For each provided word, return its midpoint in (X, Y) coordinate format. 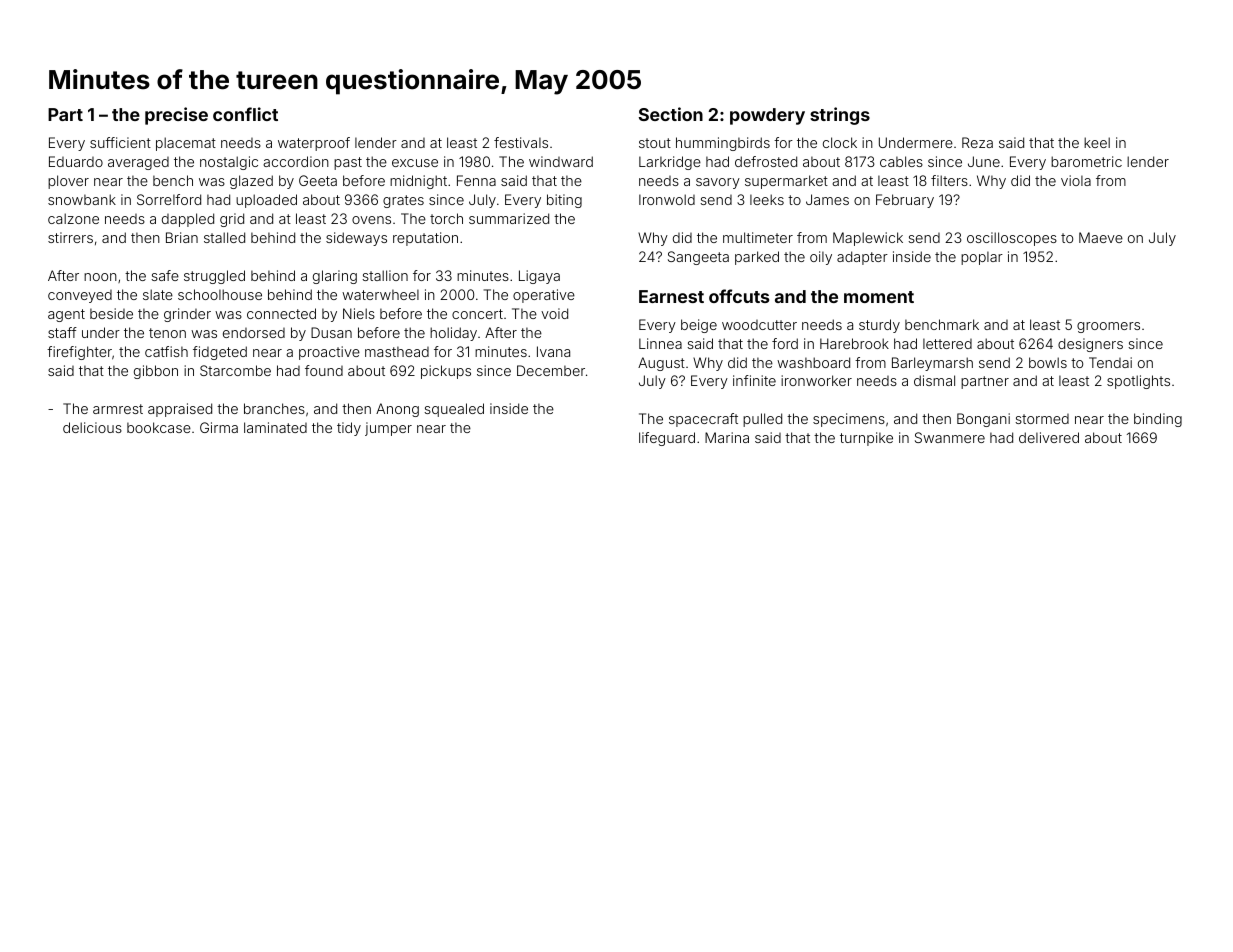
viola (1076, 180)
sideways (356, 239)
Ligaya (539, 277)
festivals (521, 142)
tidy (349, 429)
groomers (1108, 327)
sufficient (120, 142)
